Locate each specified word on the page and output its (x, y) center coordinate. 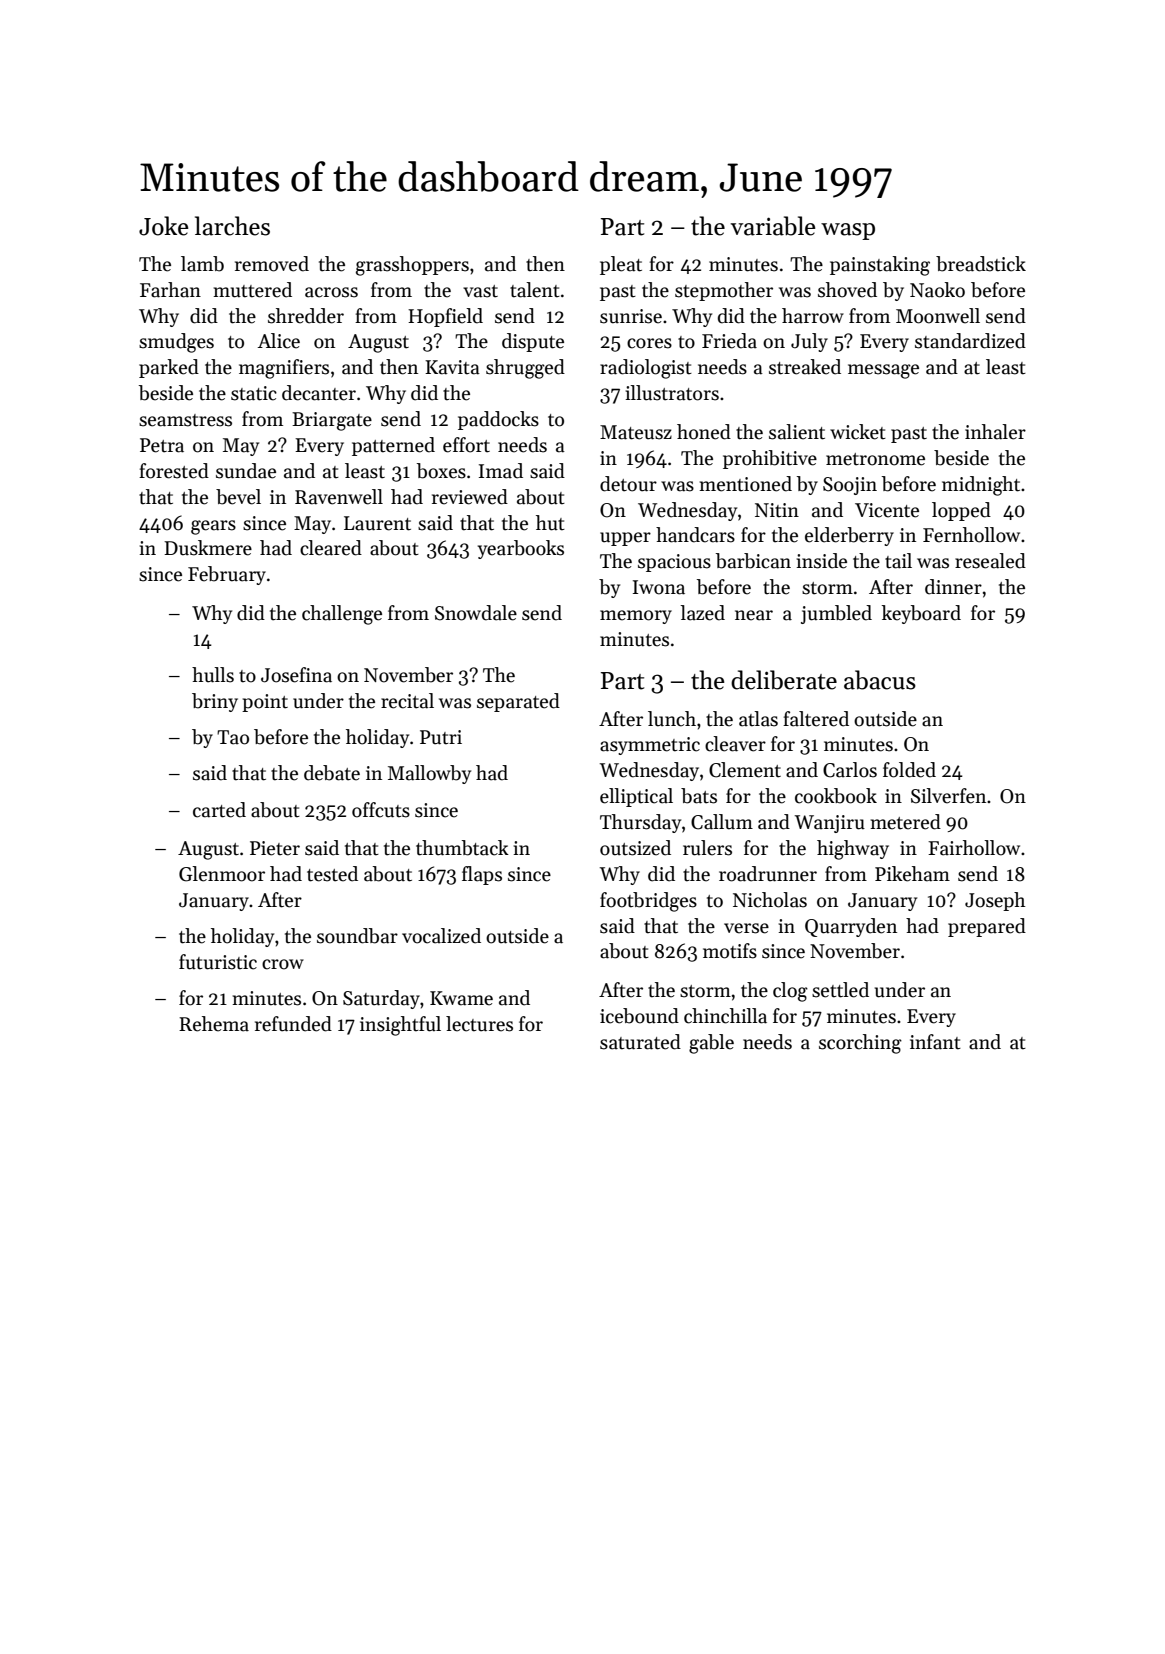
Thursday (640, 823)
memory (636, 617)
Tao (233, 737)
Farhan (170, 290)
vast (480, 291)
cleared (331, 548)
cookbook (836, 796)
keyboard (921, 614)
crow (283, 964)
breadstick (981, 264)
